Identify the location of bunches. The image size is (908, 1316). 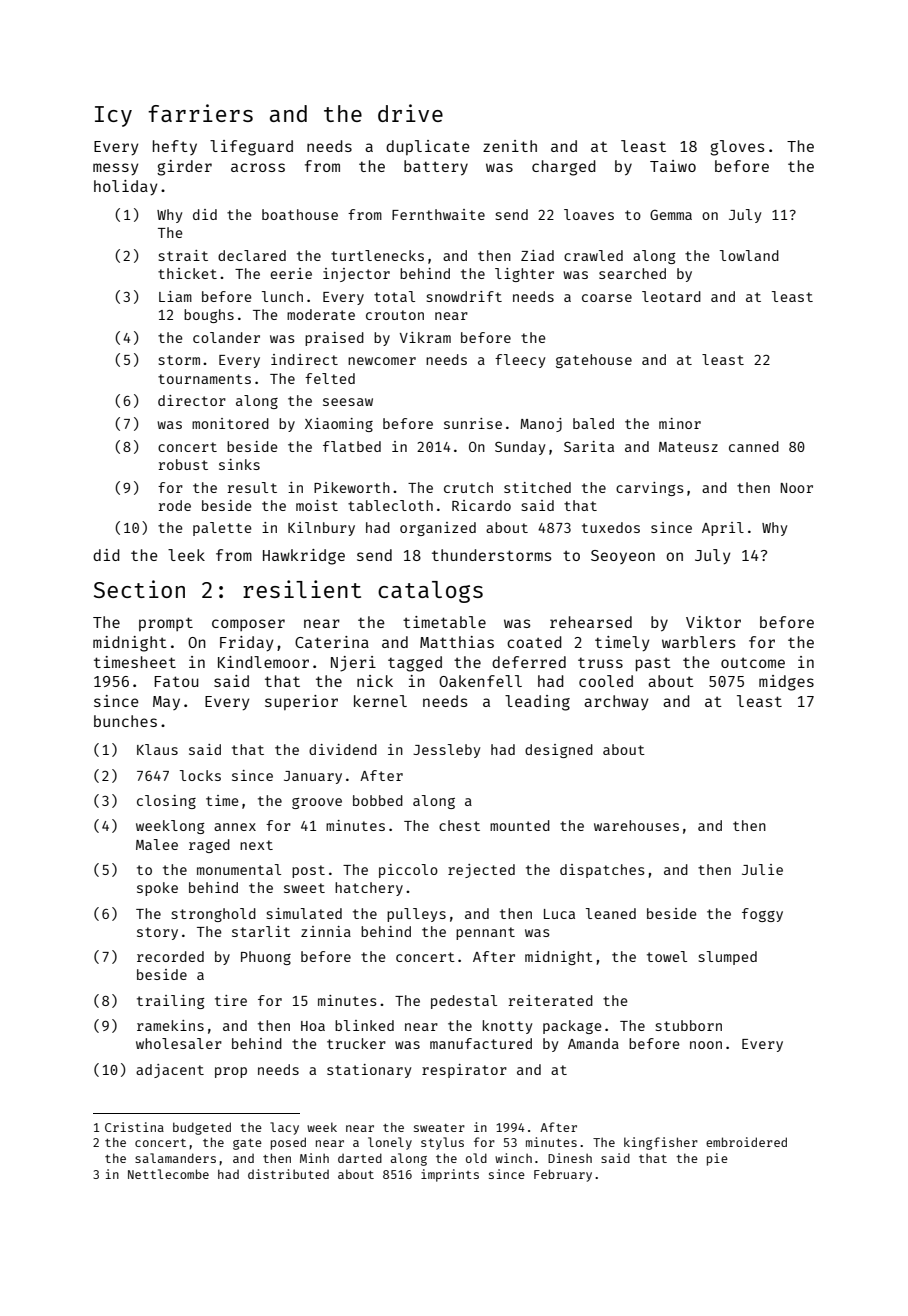
(125, 721).
